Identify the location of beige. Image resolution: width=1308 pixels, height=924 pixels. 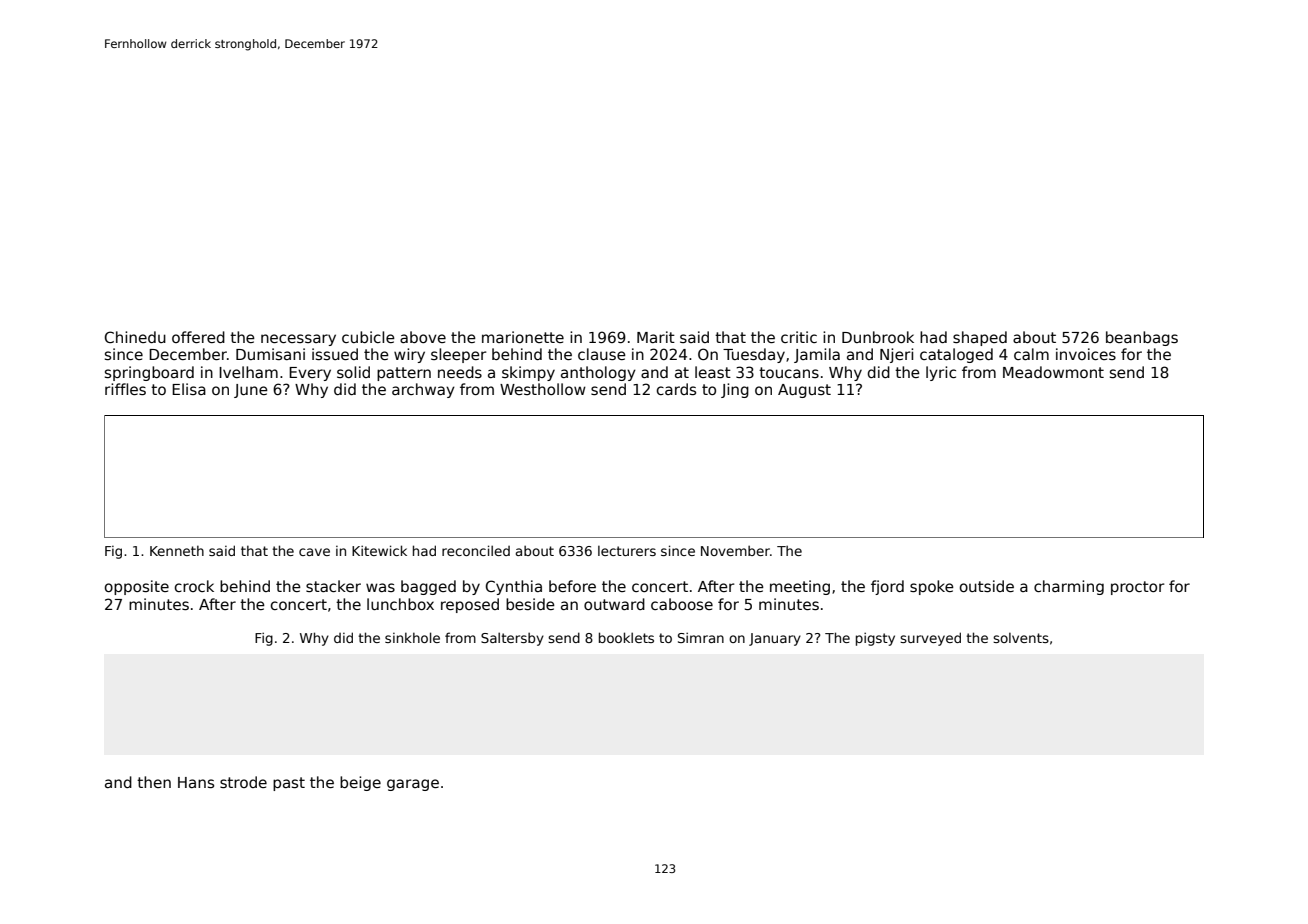
(360, 783).
